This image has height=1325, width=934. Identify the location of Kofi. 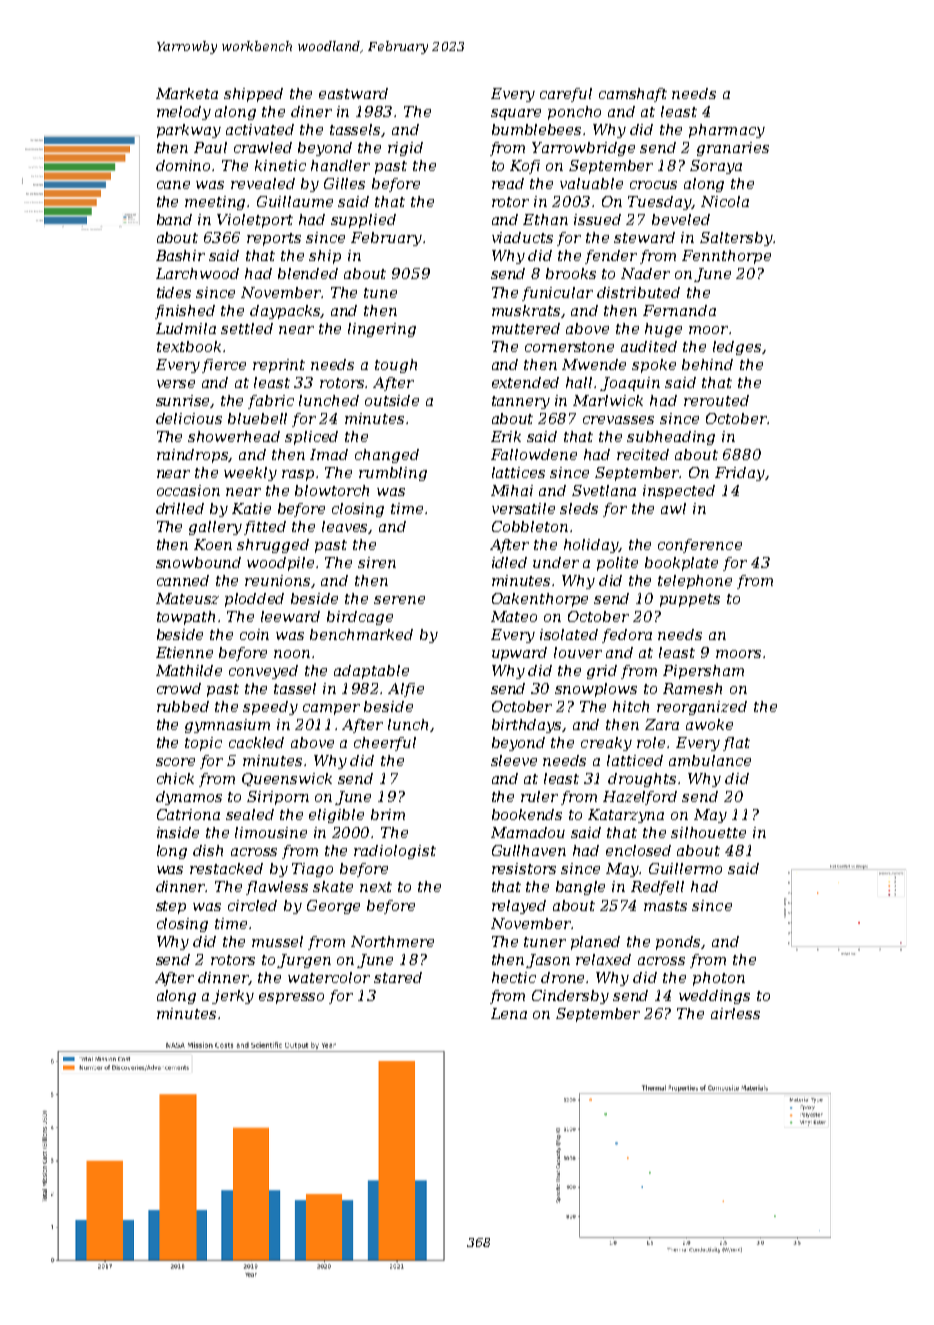
(525, 167).
